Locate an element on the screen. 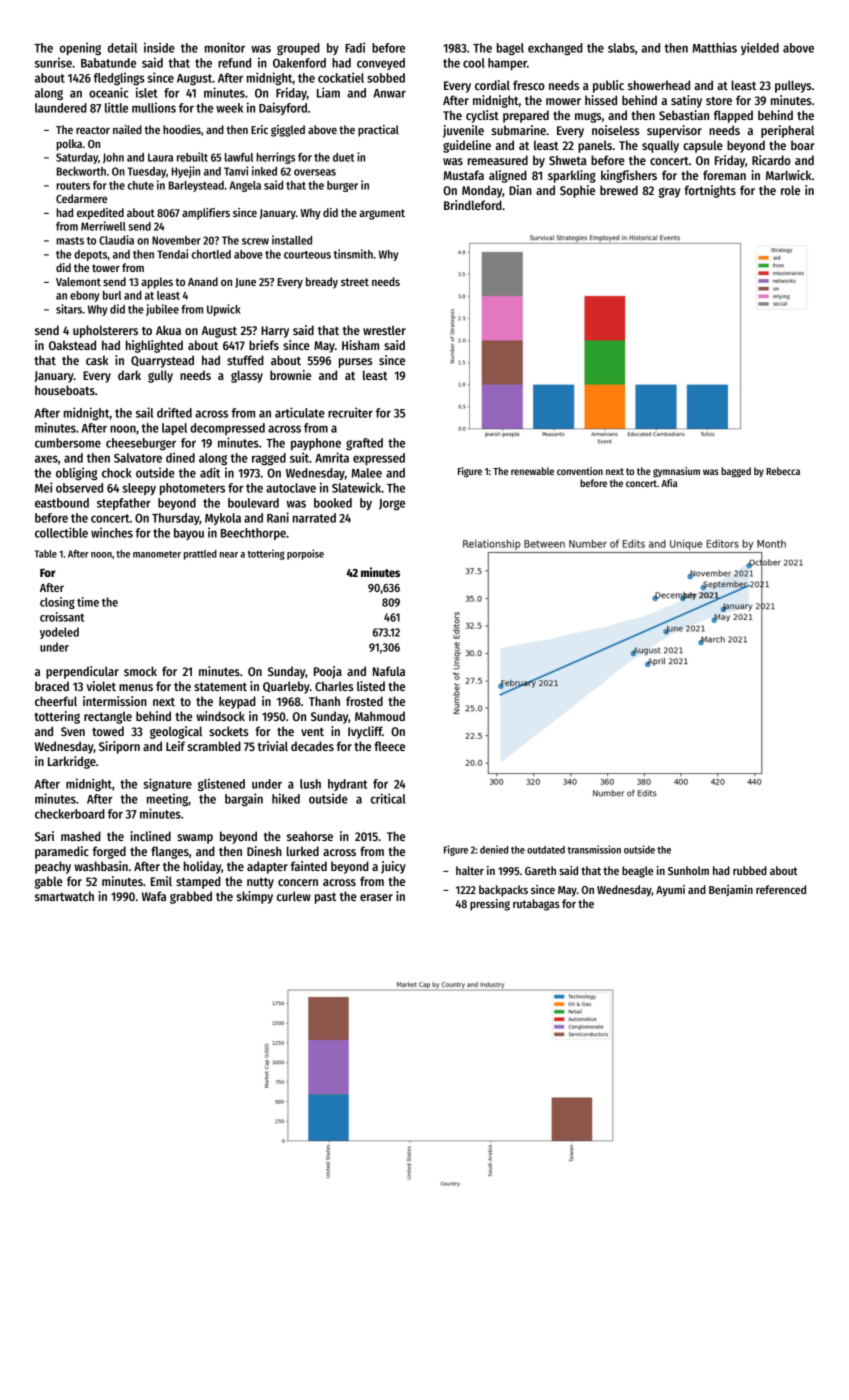  critical is located at coordinates (388, 798).
